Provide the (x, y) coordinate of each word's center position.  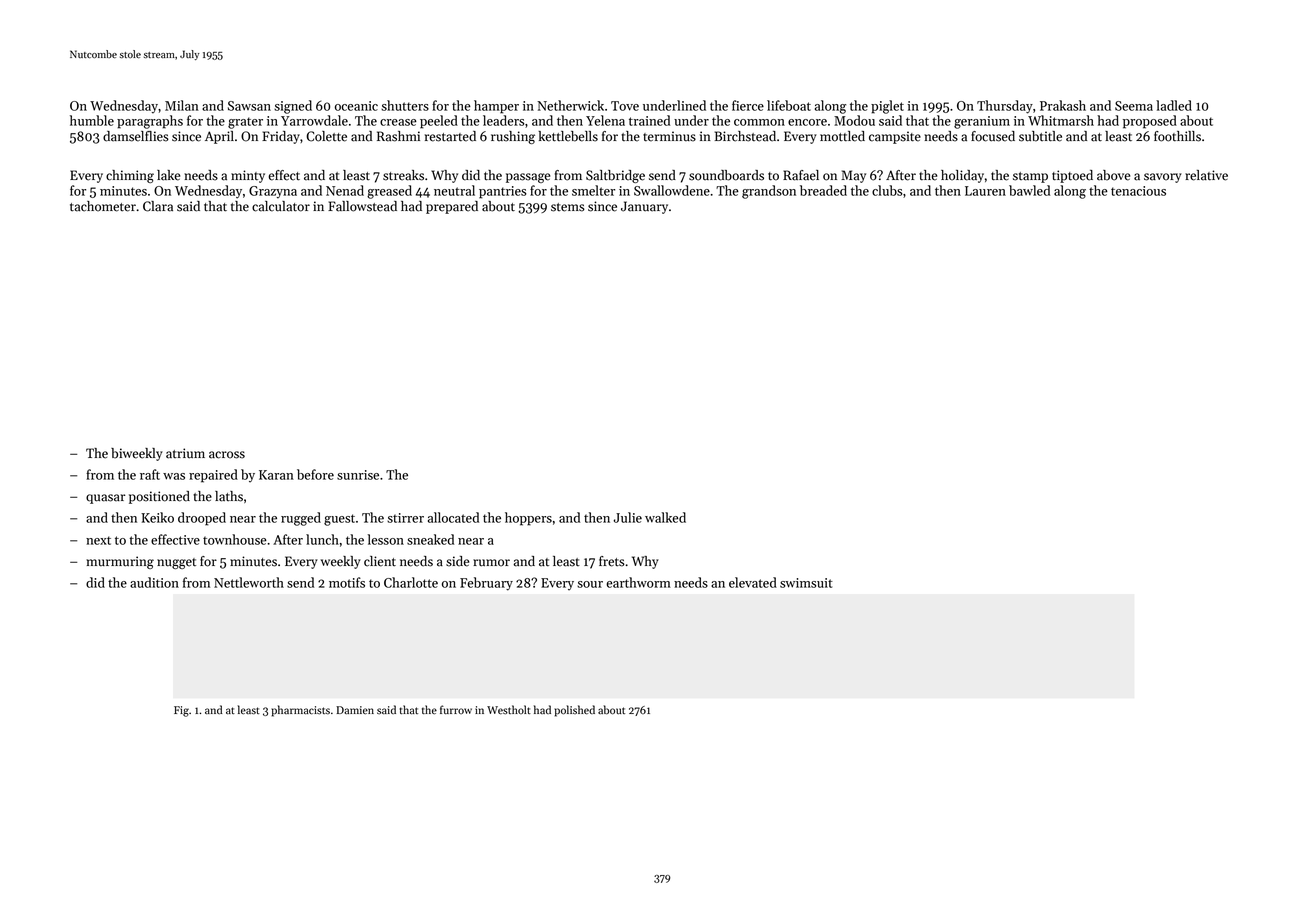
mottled (842, 136)
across (227, 455)
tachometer (103, 206)
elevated (753, 582)
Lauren (985, 191)
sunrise (358, 475)
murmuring (120, 562)
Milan (182, 105)
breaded (823, 190)
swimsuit (806, 583)
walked (665, 517)
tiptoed (1072, 176)
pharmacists (300, 711)
